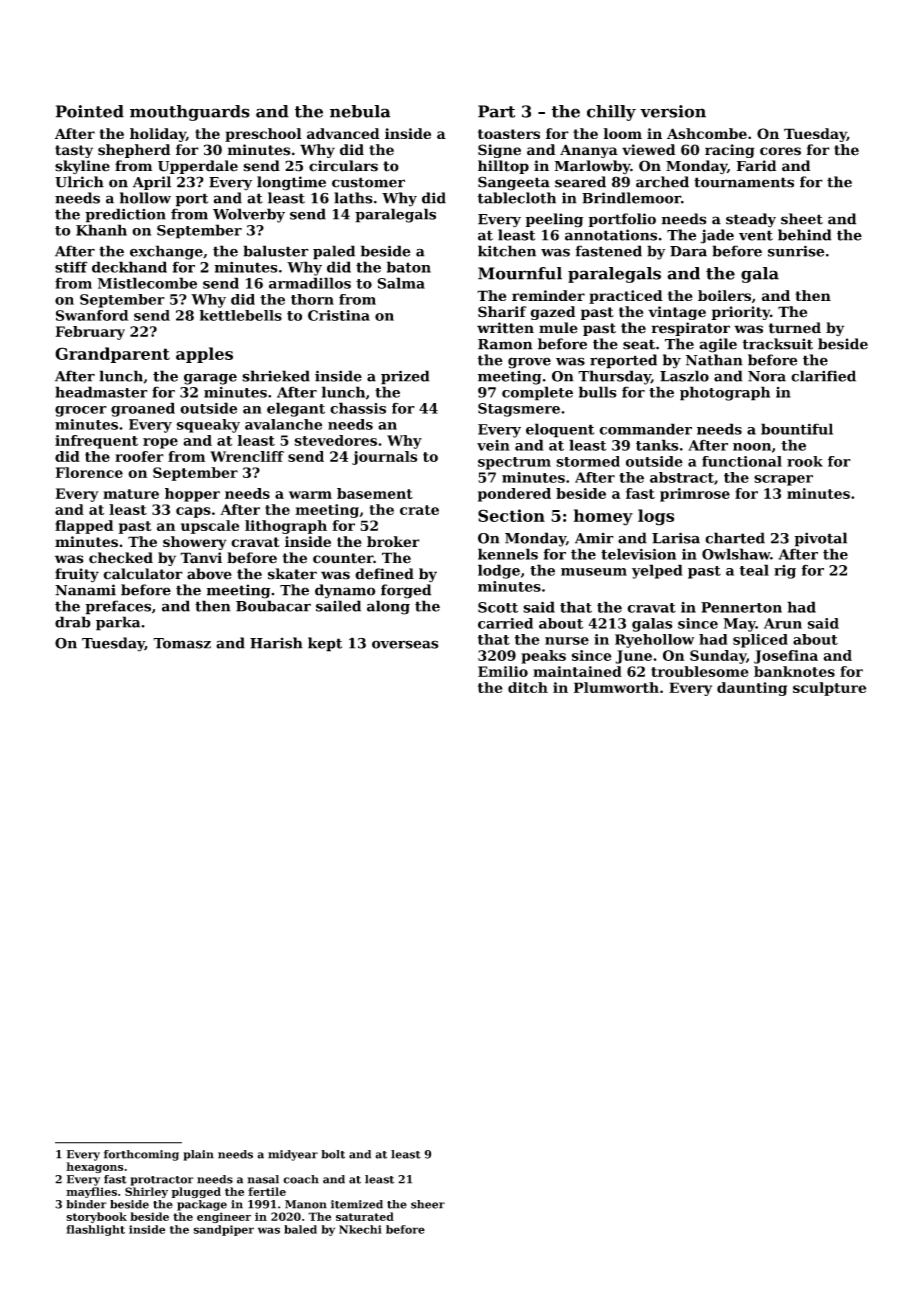 This screenshot has height=1308, width=924. What do you see at coordinates (783, 623) in the screenshot?
I see `Arun` at bounding box center [783, 623].
